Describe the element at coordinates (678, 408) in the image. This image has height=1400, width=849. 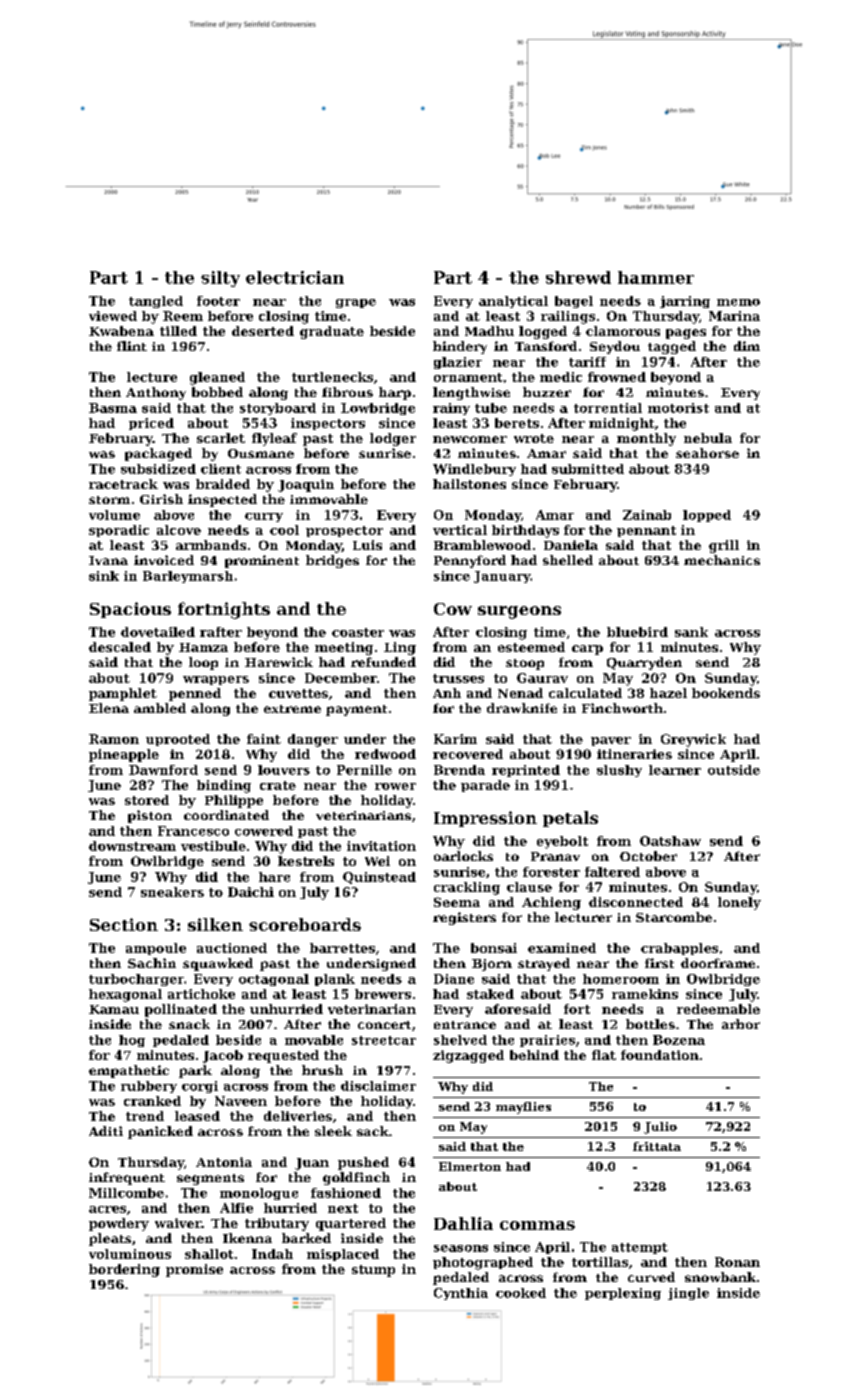
I see `motorist` at that location.
